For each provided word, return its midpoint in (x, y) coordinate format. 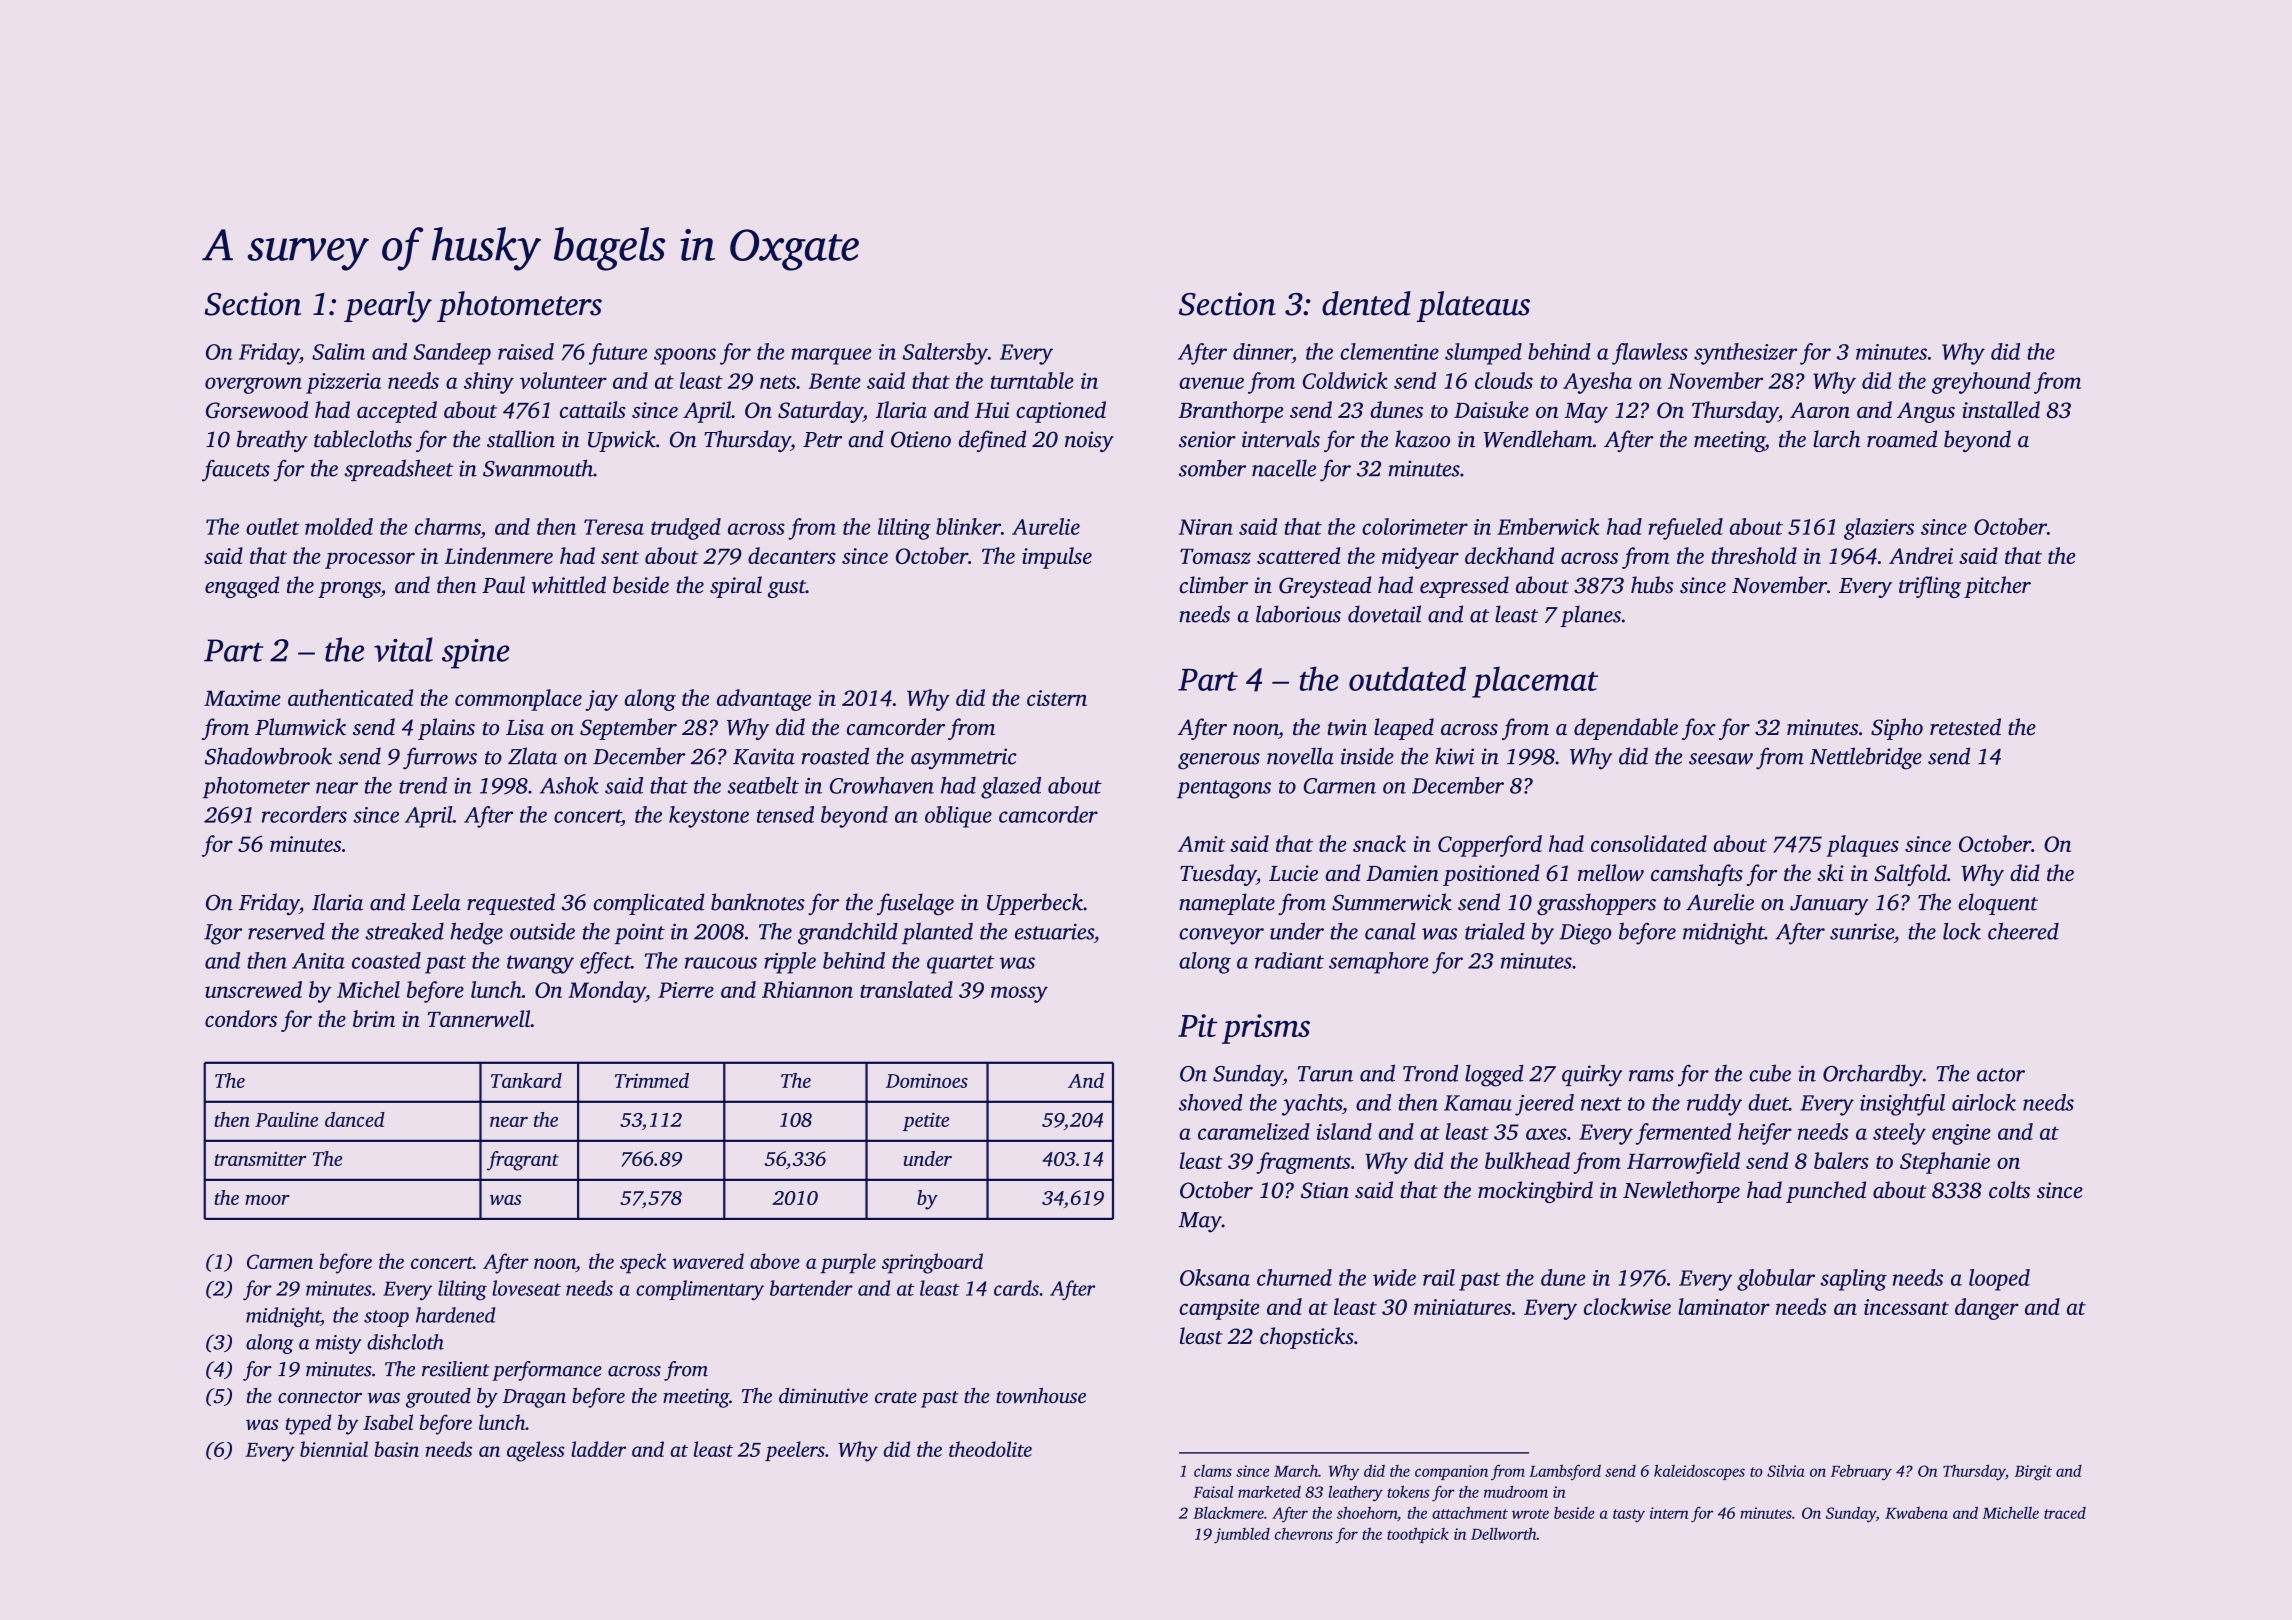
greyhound (1981, 383)
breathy (272, 441)
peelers (795, 1451)
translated (906, 989)
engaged (242, 587)
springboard (932, 1263)
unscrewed (253, 989)
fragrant (523, 1161)
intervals (1281, 439)
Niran (1206, 527)
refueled (1685, 529)
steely (1899, 1134)
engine (1961, 1134)
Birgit (2033, 1473)
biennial (334, 1449)
